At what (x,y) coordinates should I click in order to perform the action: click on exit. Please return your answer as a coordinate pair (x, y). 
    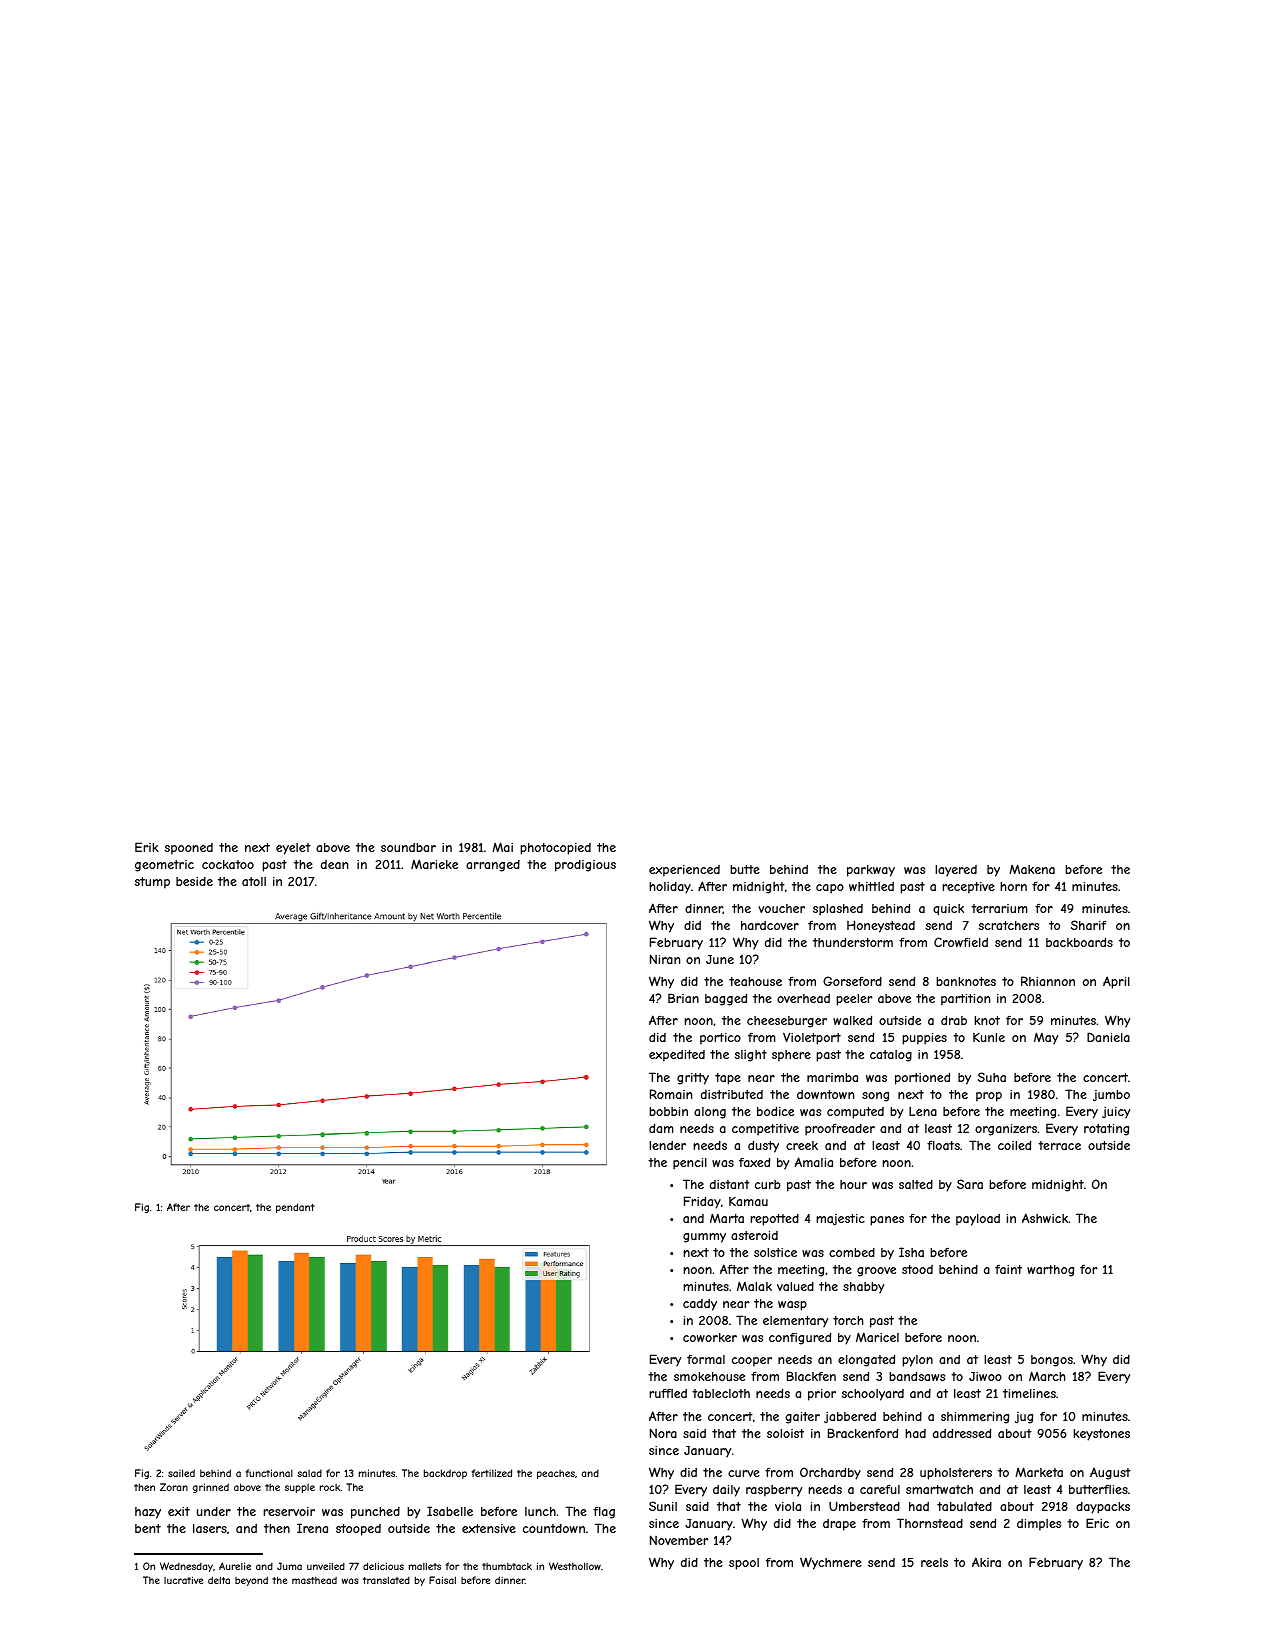
    Looking at the image, I should click on (179, 1511).
